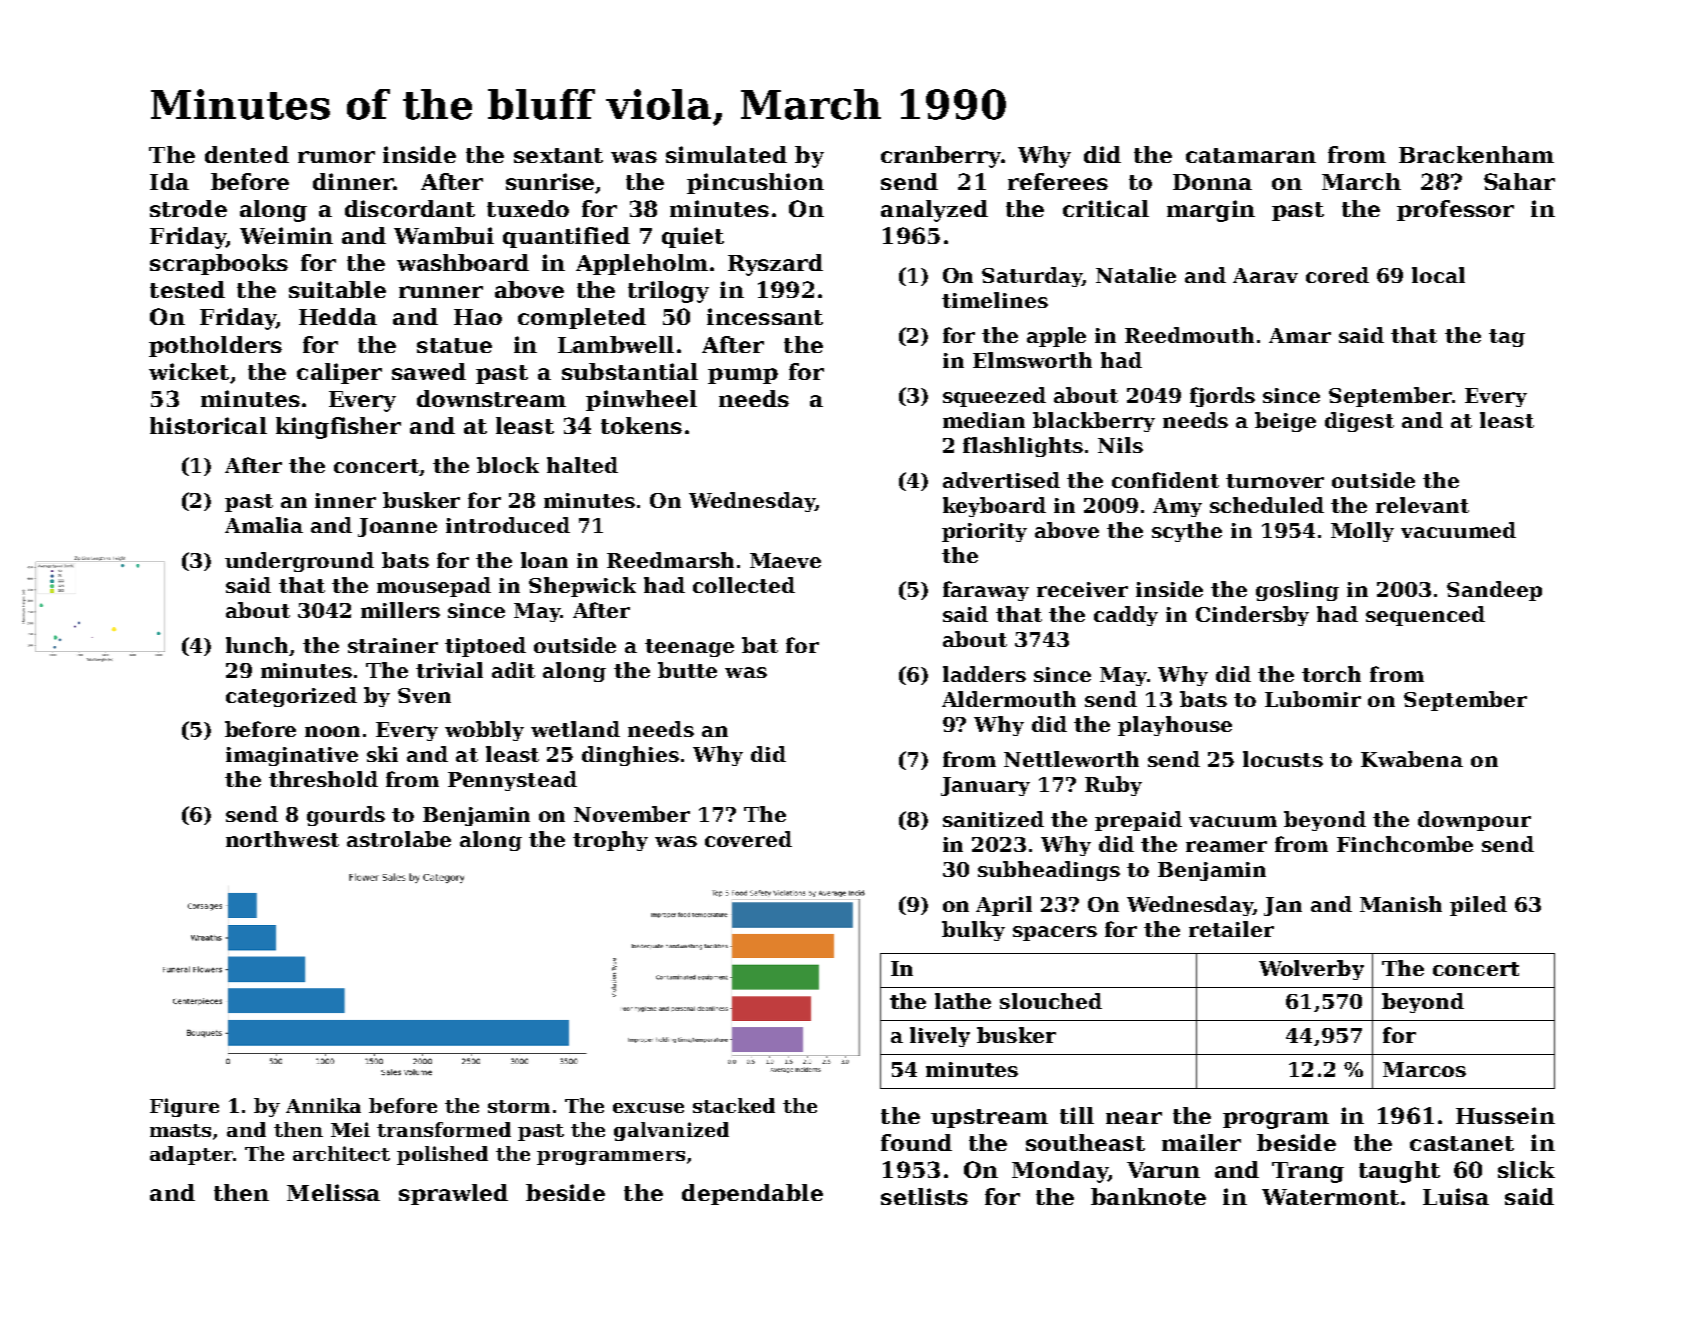 The image size is (1704, 1317). I want to click on found, so click(916, 1142).
